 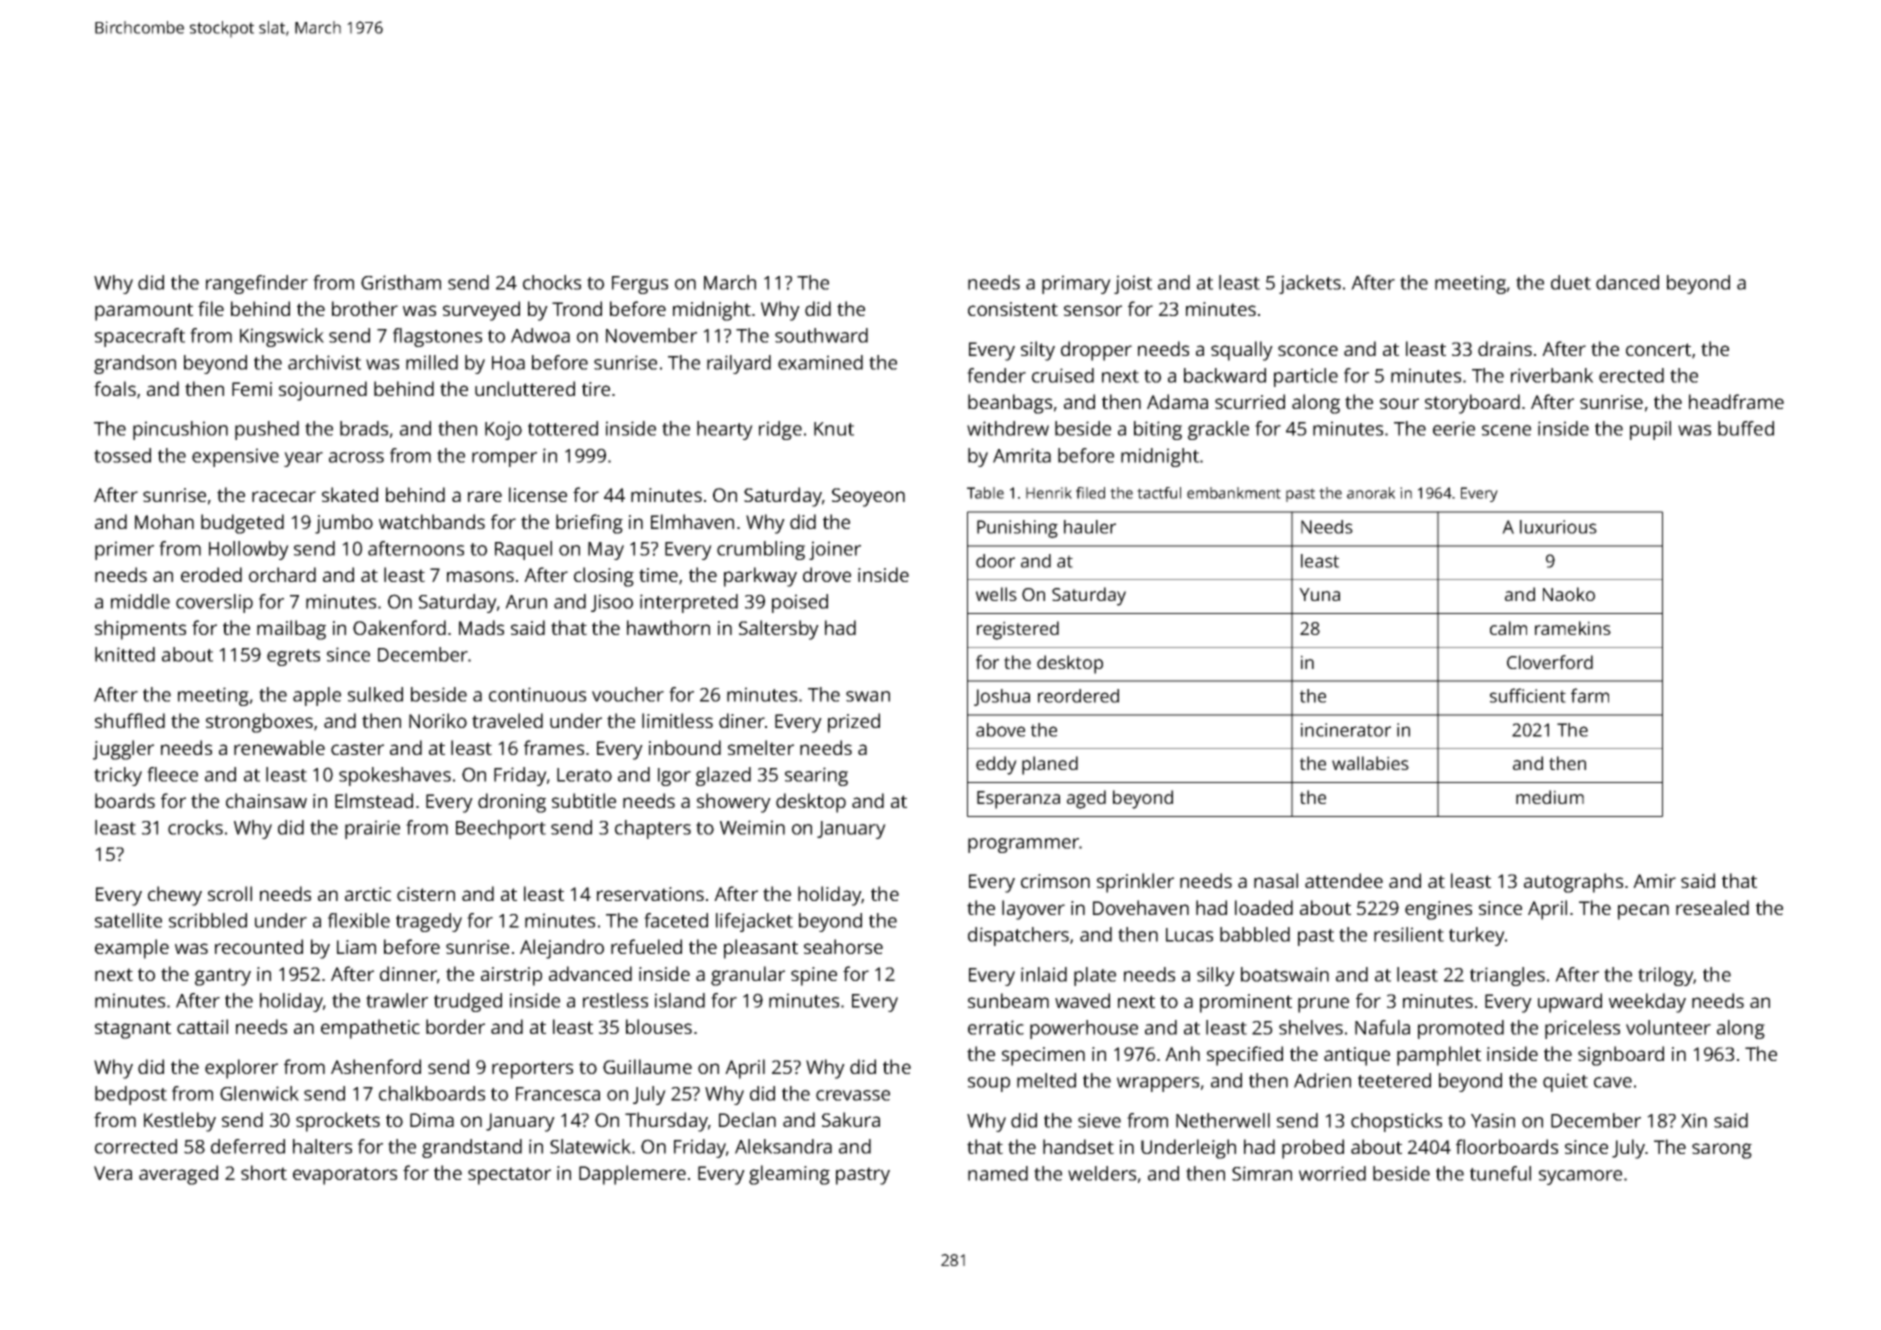 I want to click on jackets, so click(x=1310, y=284).
